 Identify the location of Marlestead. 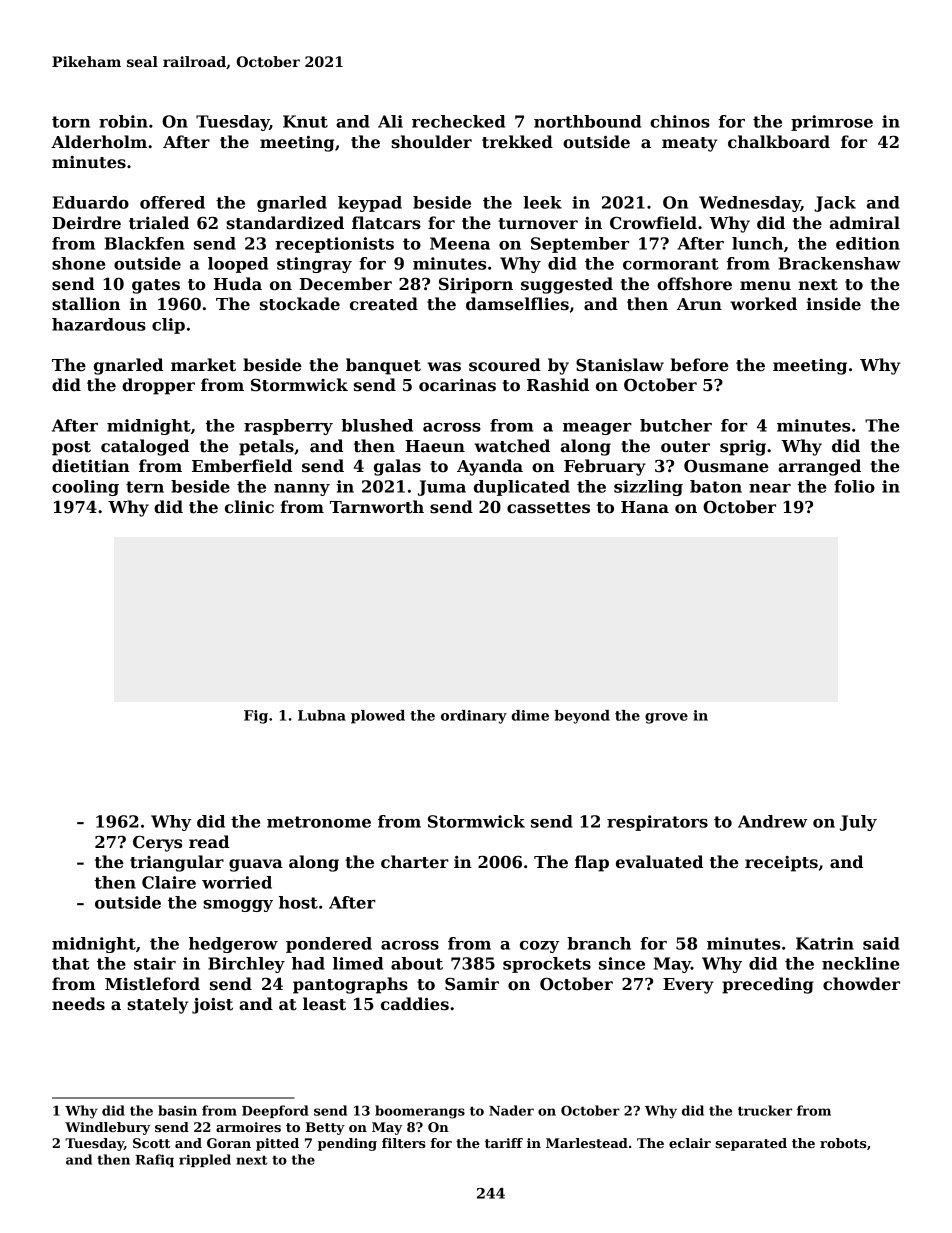
(587, 1143).
